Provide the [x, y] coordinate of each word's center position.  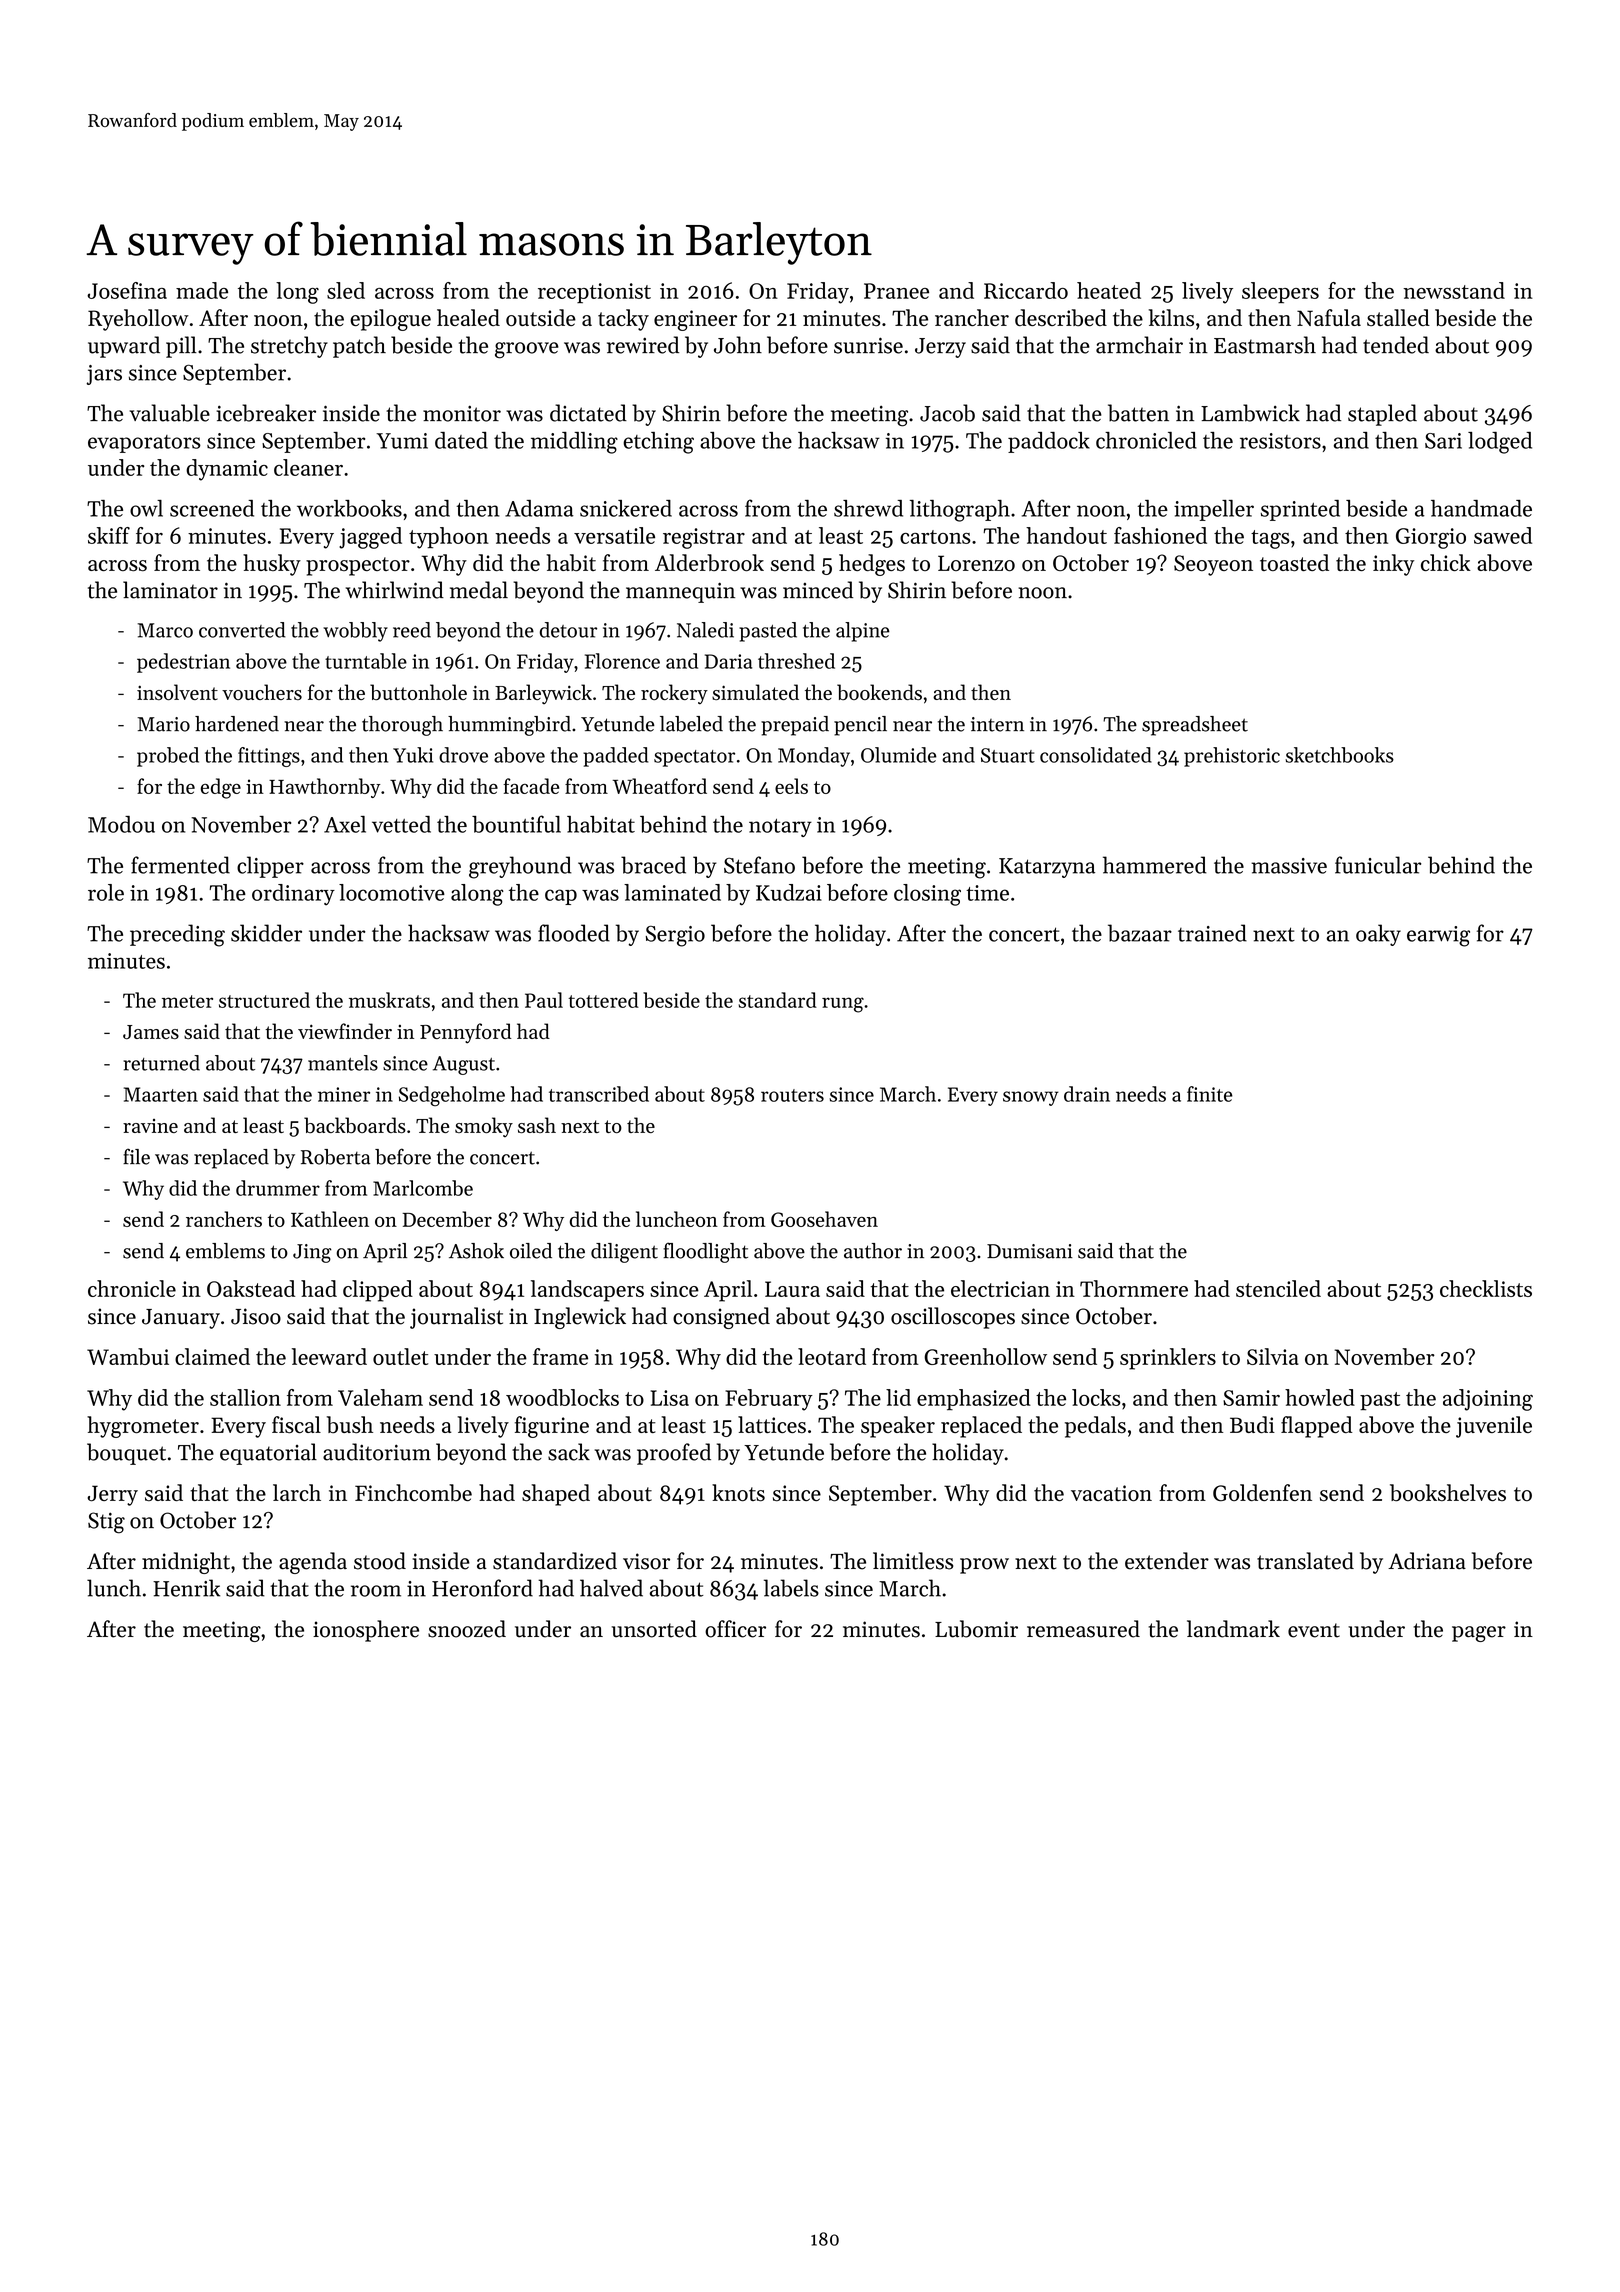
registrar [704, 538]
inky [1393, 565]
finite [1210, 1094]
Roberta [335, 1157]
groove [527, 350]
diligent [624, 1253]
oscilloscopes [953, 1318]
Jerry [112, 1495]
